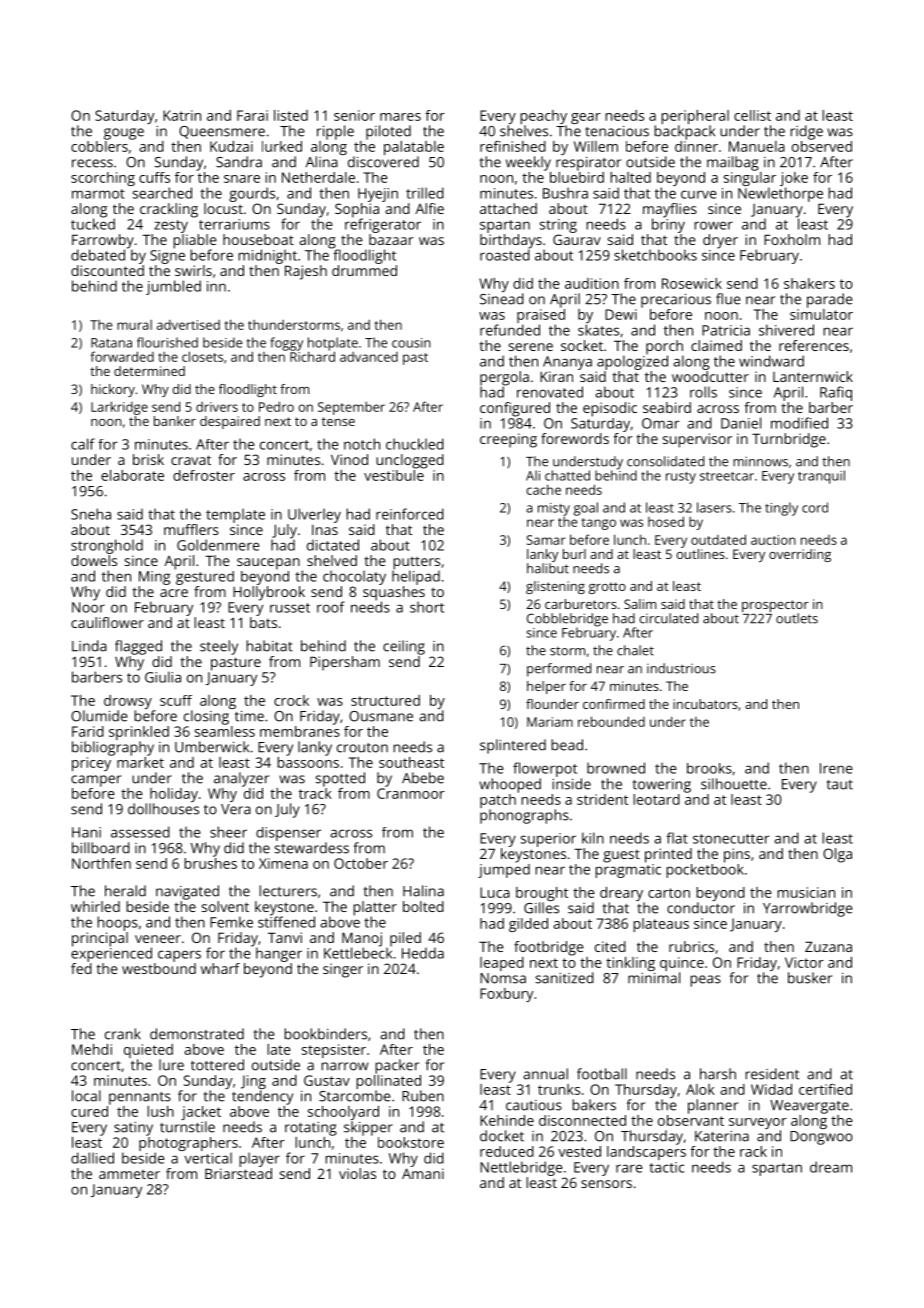 This image has width=924, height=1308. What do you see at coordinates (640, 604) in the image?
I see `Salim` at bounding box center [640, 604].
